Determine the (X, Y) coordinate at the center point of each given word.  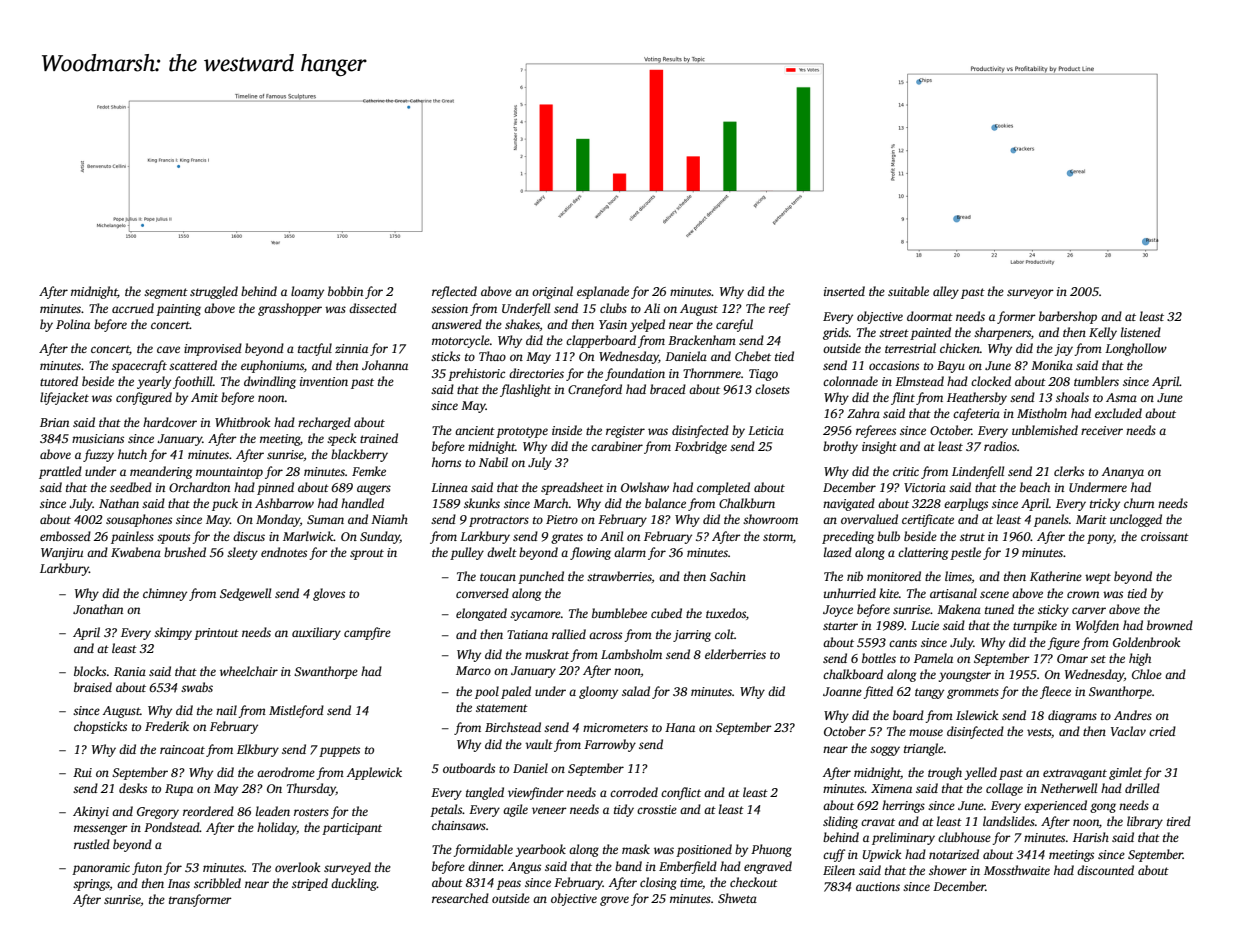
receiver (1102, 430)
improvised (213, 349)
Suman (325, 519)
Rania (130, 671)
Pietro (562, 519)
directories (536, 373)
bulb (888, 536)
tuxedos (726, 613)
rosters (311, 812)
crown (1083, 594)
